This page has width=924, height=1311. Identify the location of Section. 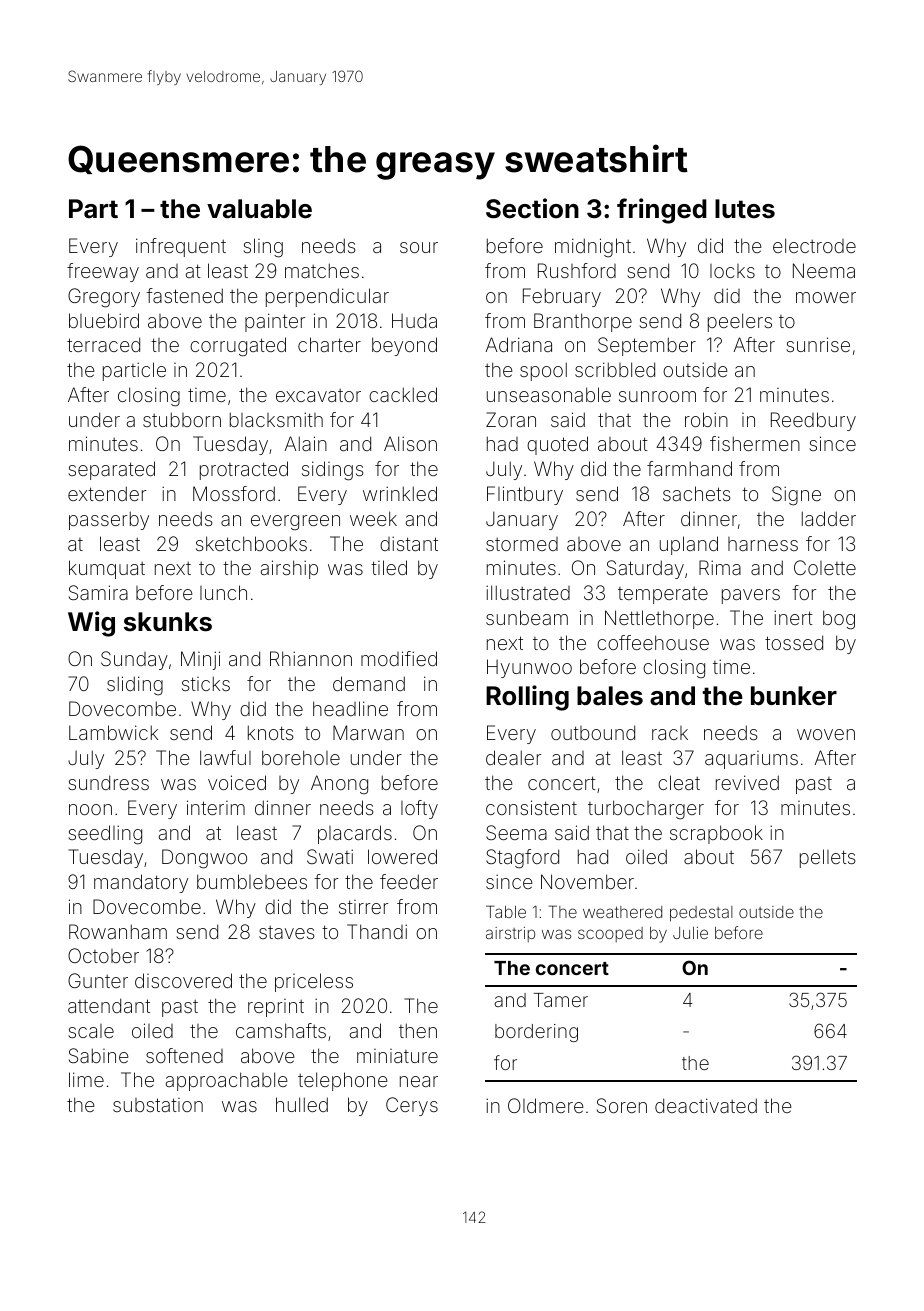
(532, 208).
